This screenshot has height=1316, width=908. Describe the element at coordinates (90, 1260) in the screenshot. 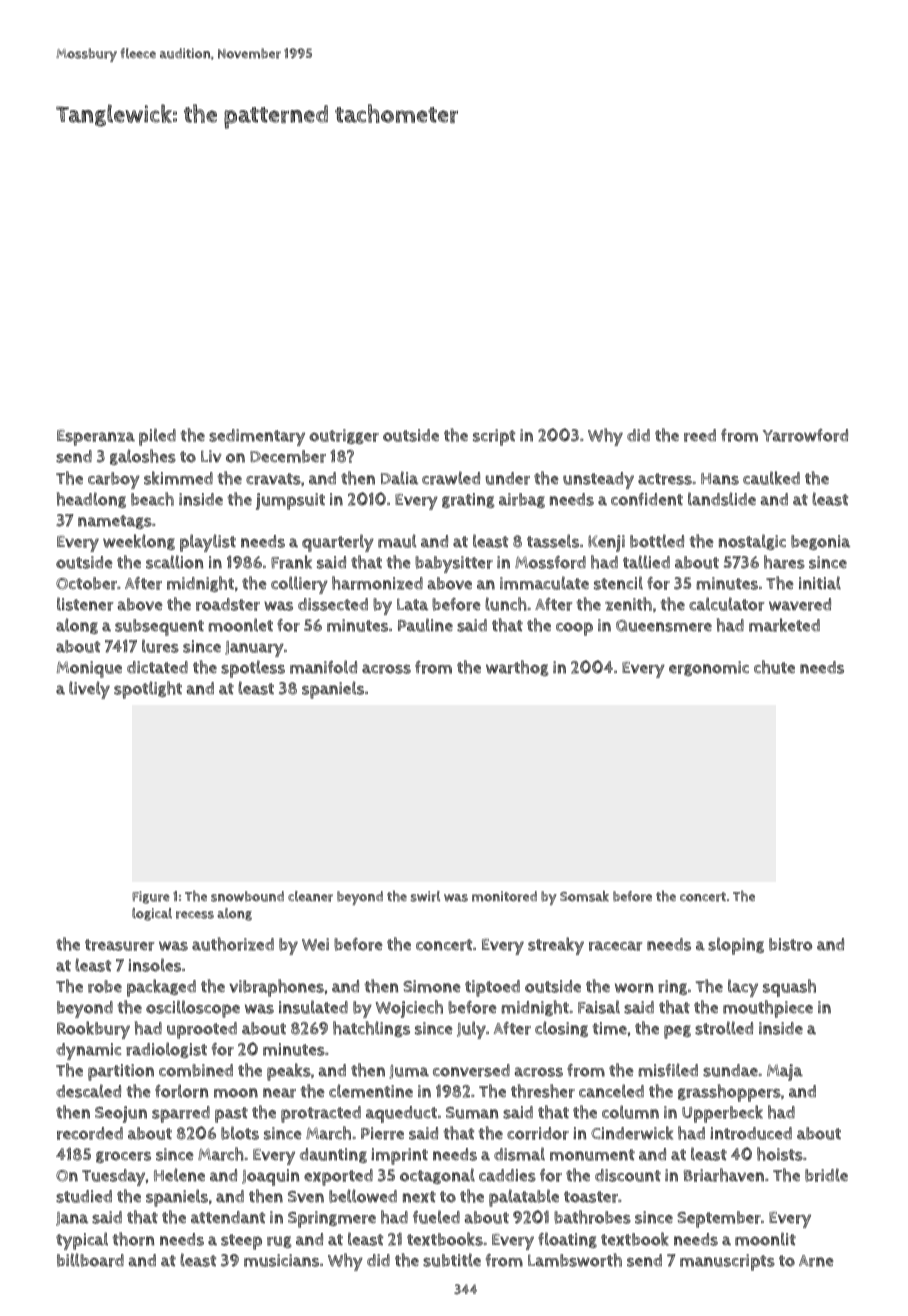

I see `billboard` at that location.
